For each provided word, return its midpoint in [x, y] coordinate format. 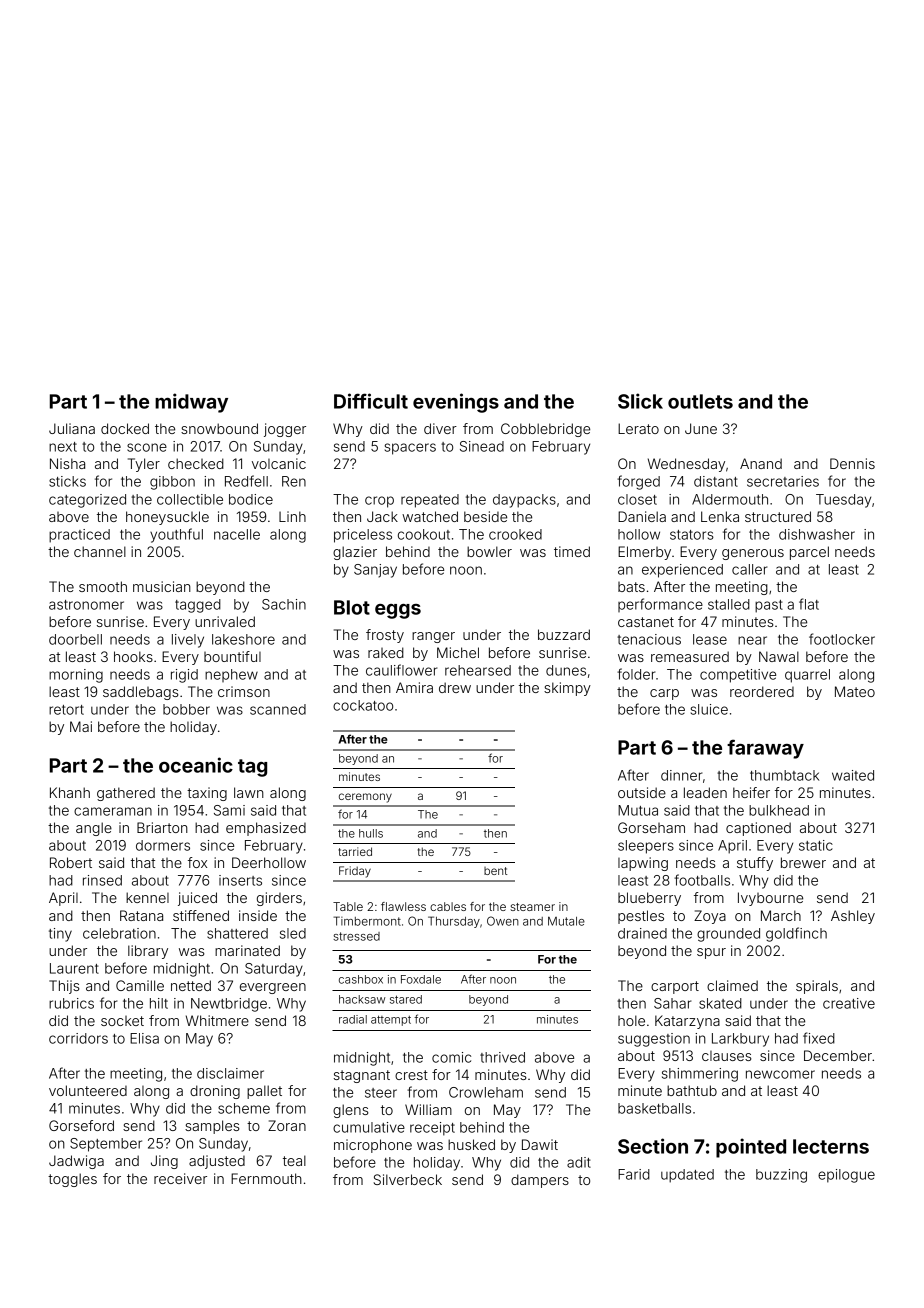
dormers [163, 845]
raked [386, 652]
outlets [700, 401]
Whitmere [217, 1020]
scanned [278, 709]
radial [353, 1019]
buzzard [564, 634]
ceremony [365, 798]
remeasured [690, 656]
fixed [819, 1038]
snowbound [219, 428]
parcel [809, 553]
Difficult [371, 401]
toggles [72, 1180]
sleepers [646, 847]
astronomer [86, 605]
